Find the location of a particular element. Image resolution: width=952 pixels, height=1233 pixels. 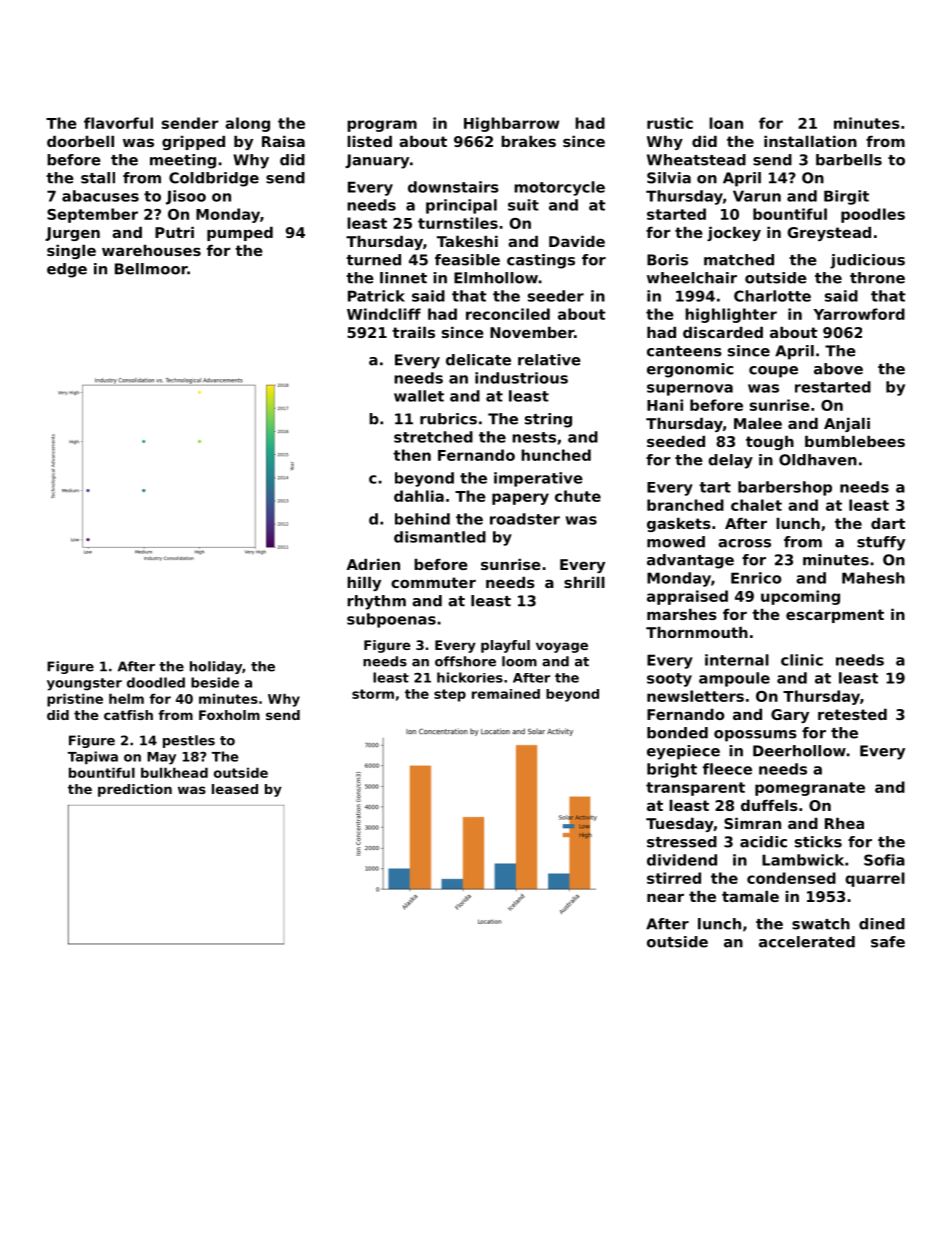

Mahesh is located at coordinates (873, 578).
